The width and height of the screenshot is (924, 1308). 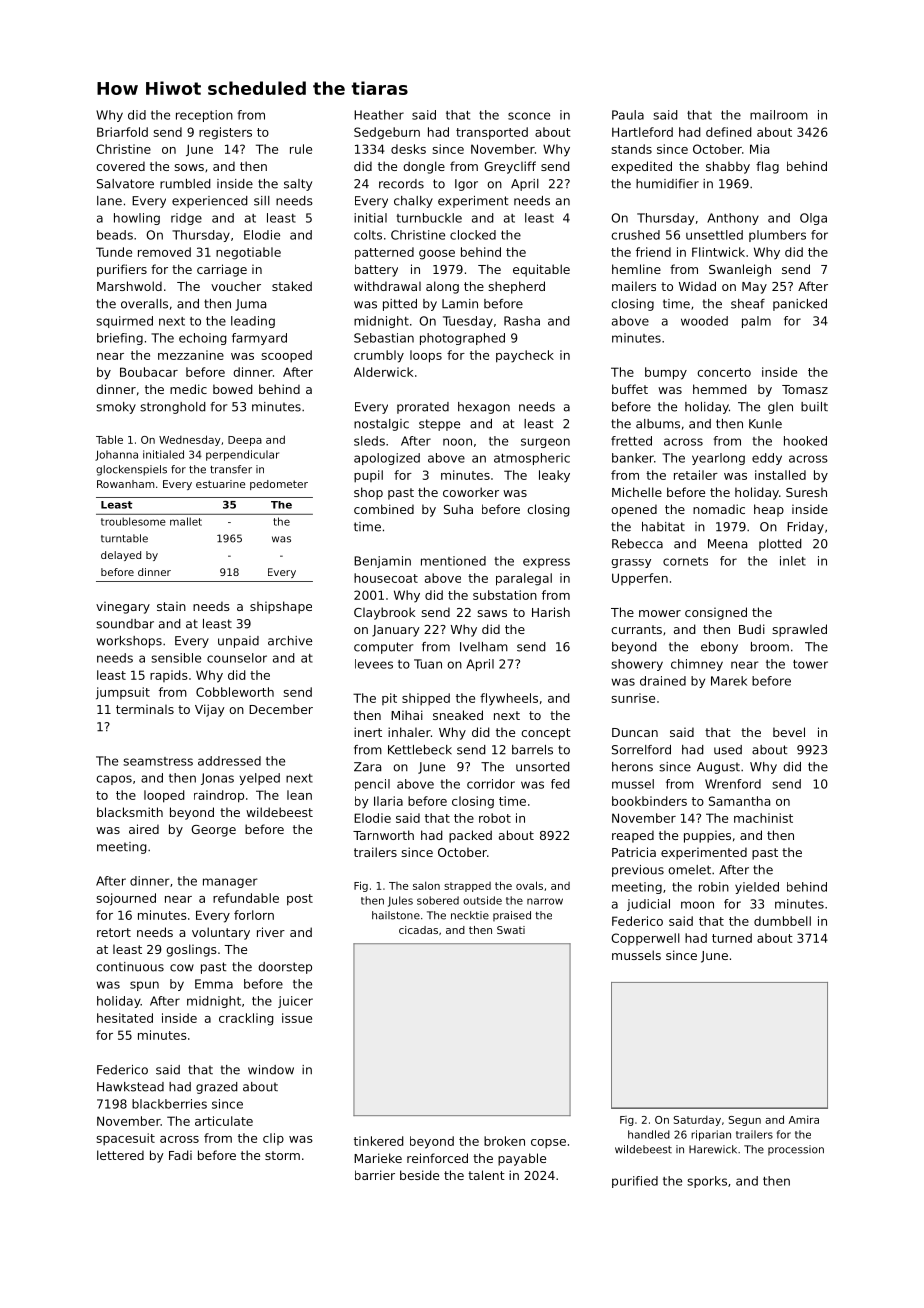 I want to click on sprawled, so click(x=799, y=630).
